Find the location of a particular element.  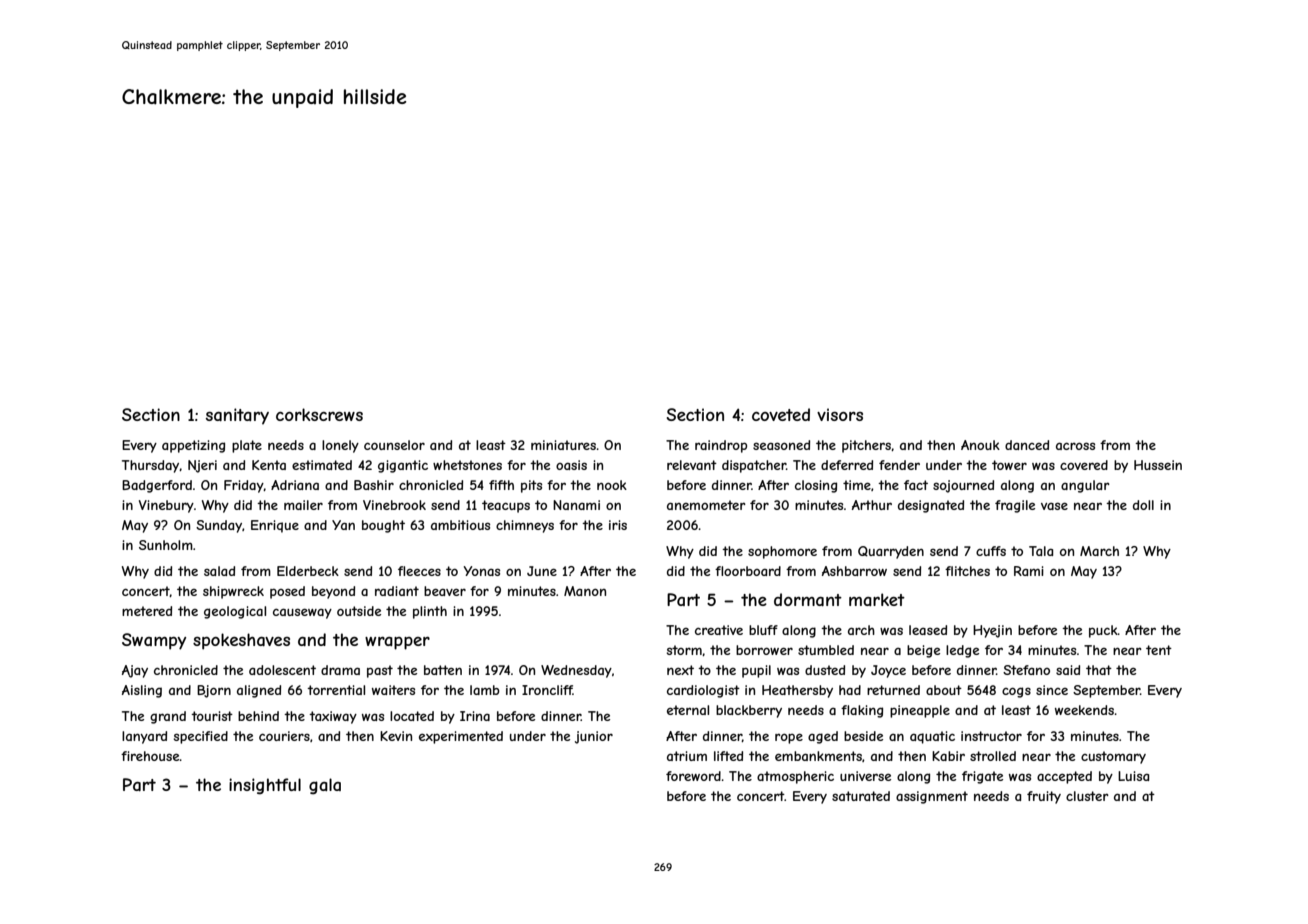

sojourned is located at coordinates (963, 486).
